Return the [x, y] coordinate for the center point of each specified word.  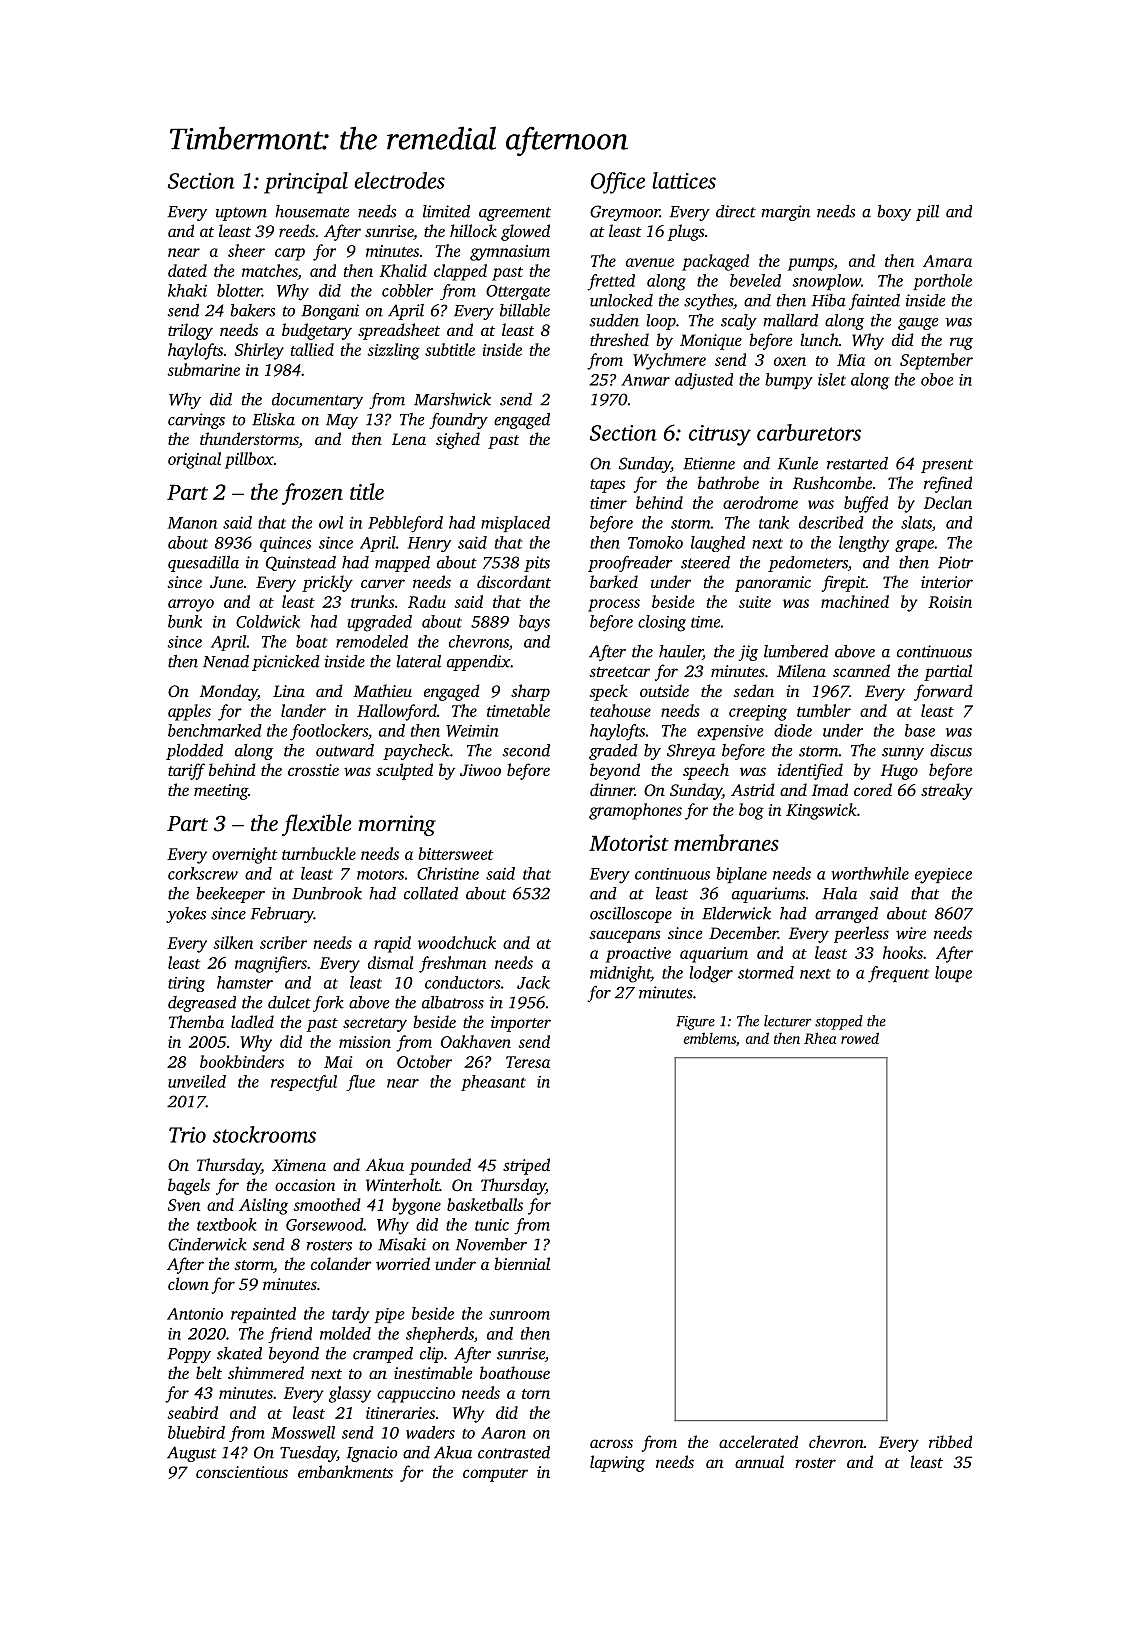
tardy [350, 1315]
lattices [684, 180]
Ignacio [372, 1454]
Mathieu [382, 690]
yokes [186, 915]
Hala [840, 893]
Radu [427, 601]
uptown [241, 214]
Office [618, 183]
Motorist [629, 843]
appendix [479, 663]
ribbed [950, 1441]
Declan [948, 502]
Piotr [955, 562]
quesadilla [203, 564]
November [491, 1244]
